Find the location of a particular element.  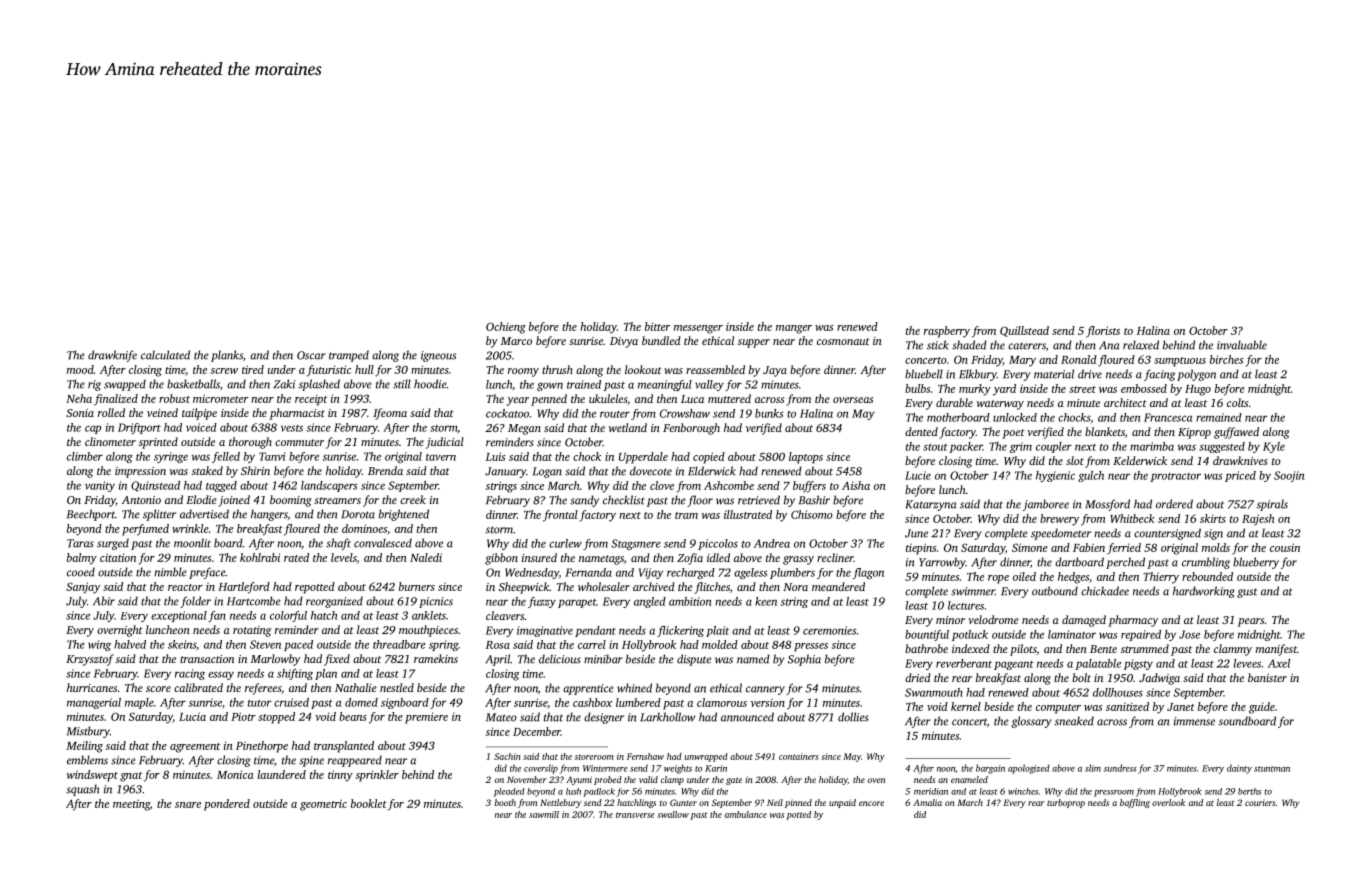

Taras is located at coordinates (80, 543).
